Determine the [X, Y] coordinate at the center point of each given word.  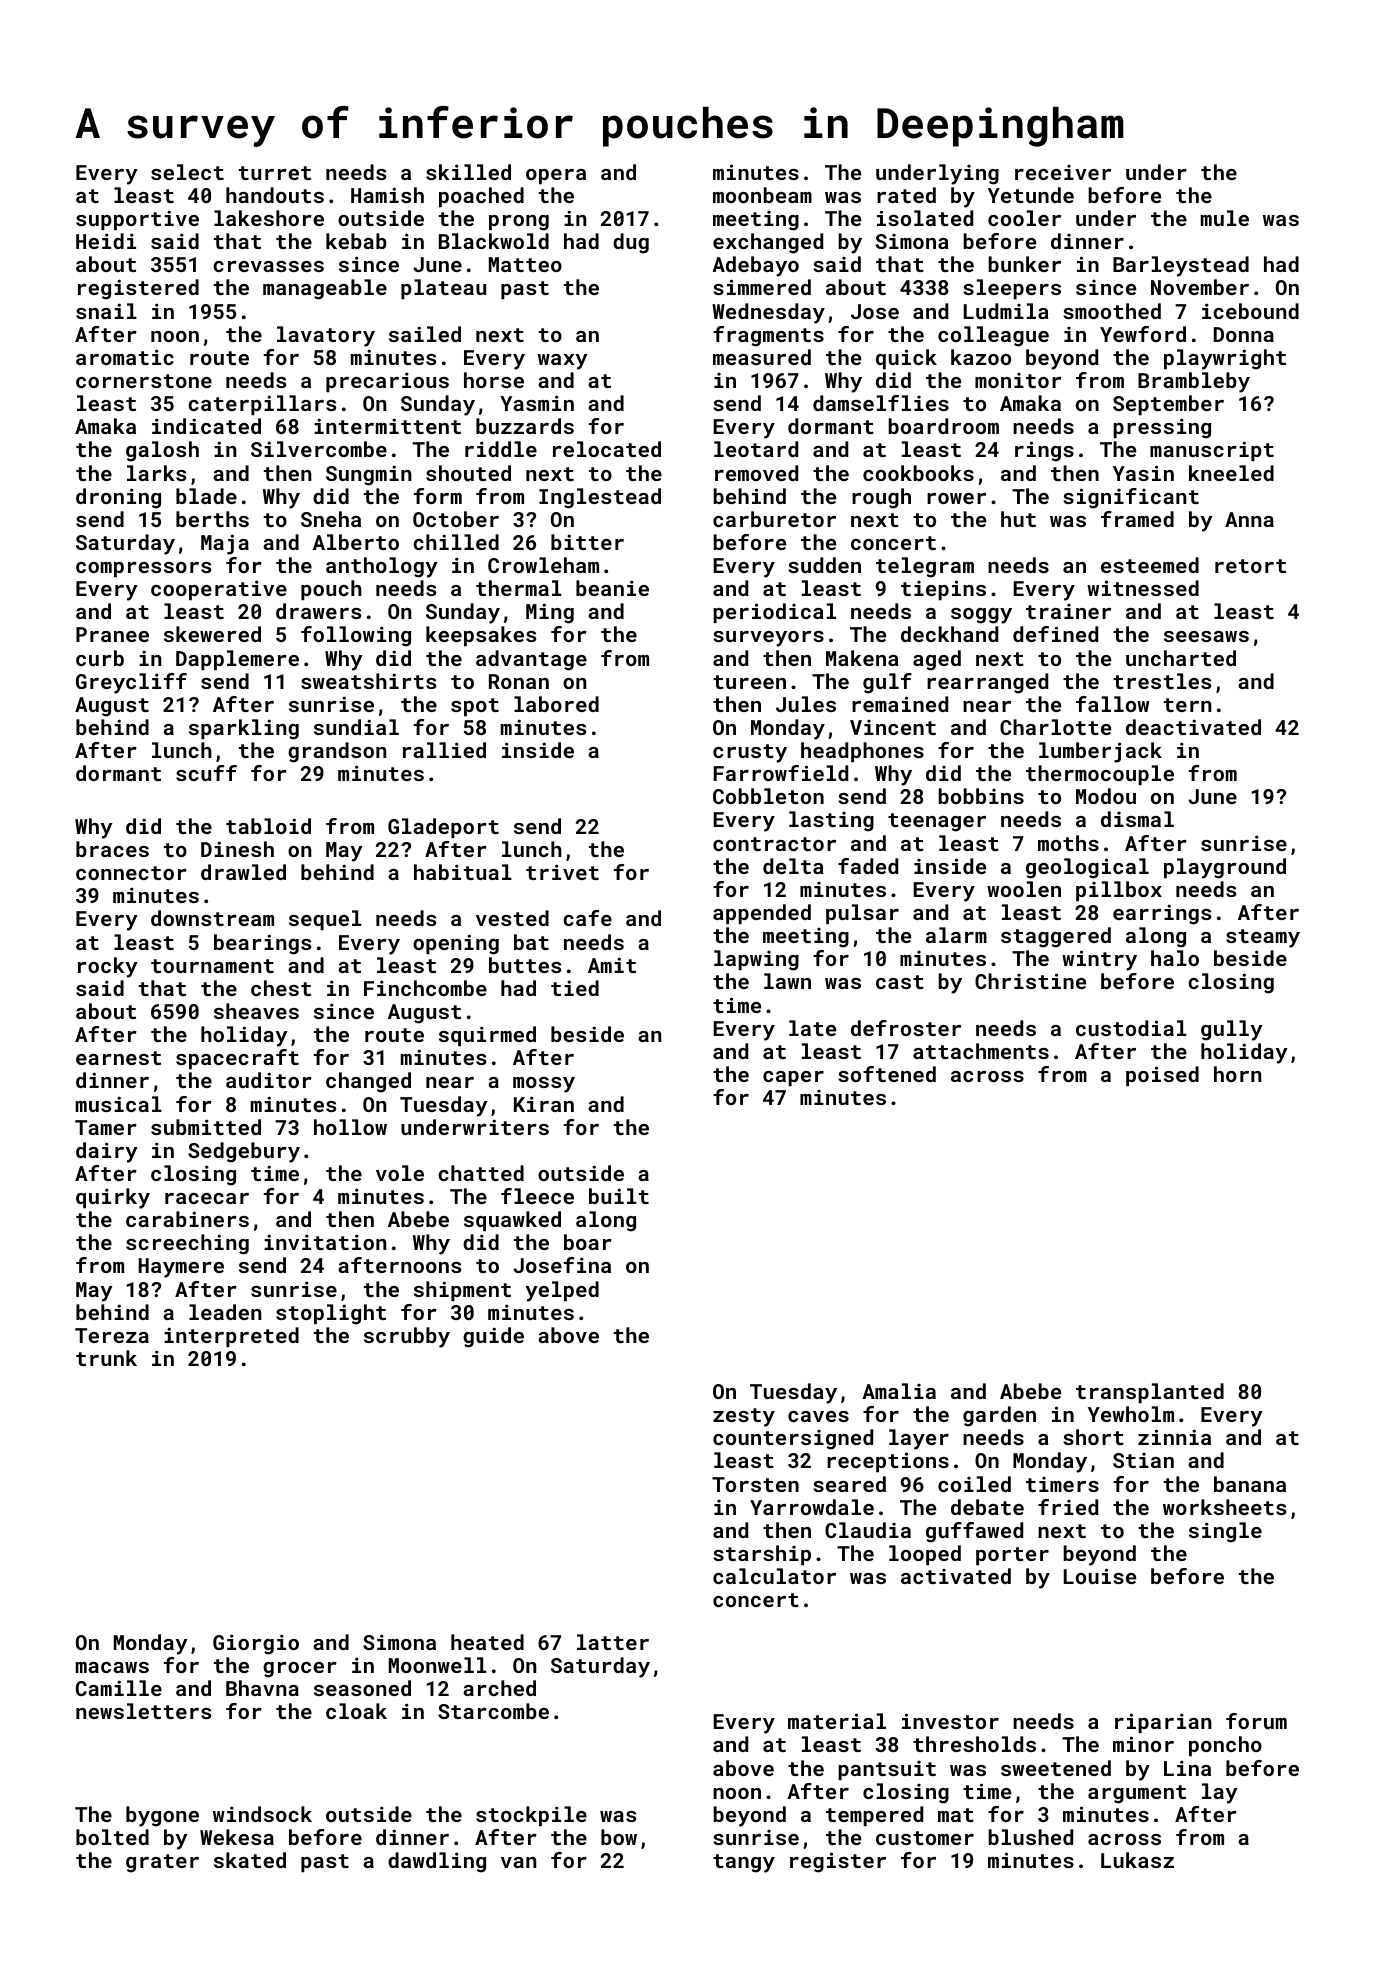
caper [793, 1078]
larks [156, 473]
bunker [1024, 264]
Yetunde [1031, 195]
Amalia [899, 1391]
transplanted [1150, 1393]
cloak [356, 1711]
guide [493, 1337]
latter [613, 1642]
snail [106, 311]
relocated [607, 449]
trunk [106, 1358]
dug [631, 243]
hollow [350, 1127]
